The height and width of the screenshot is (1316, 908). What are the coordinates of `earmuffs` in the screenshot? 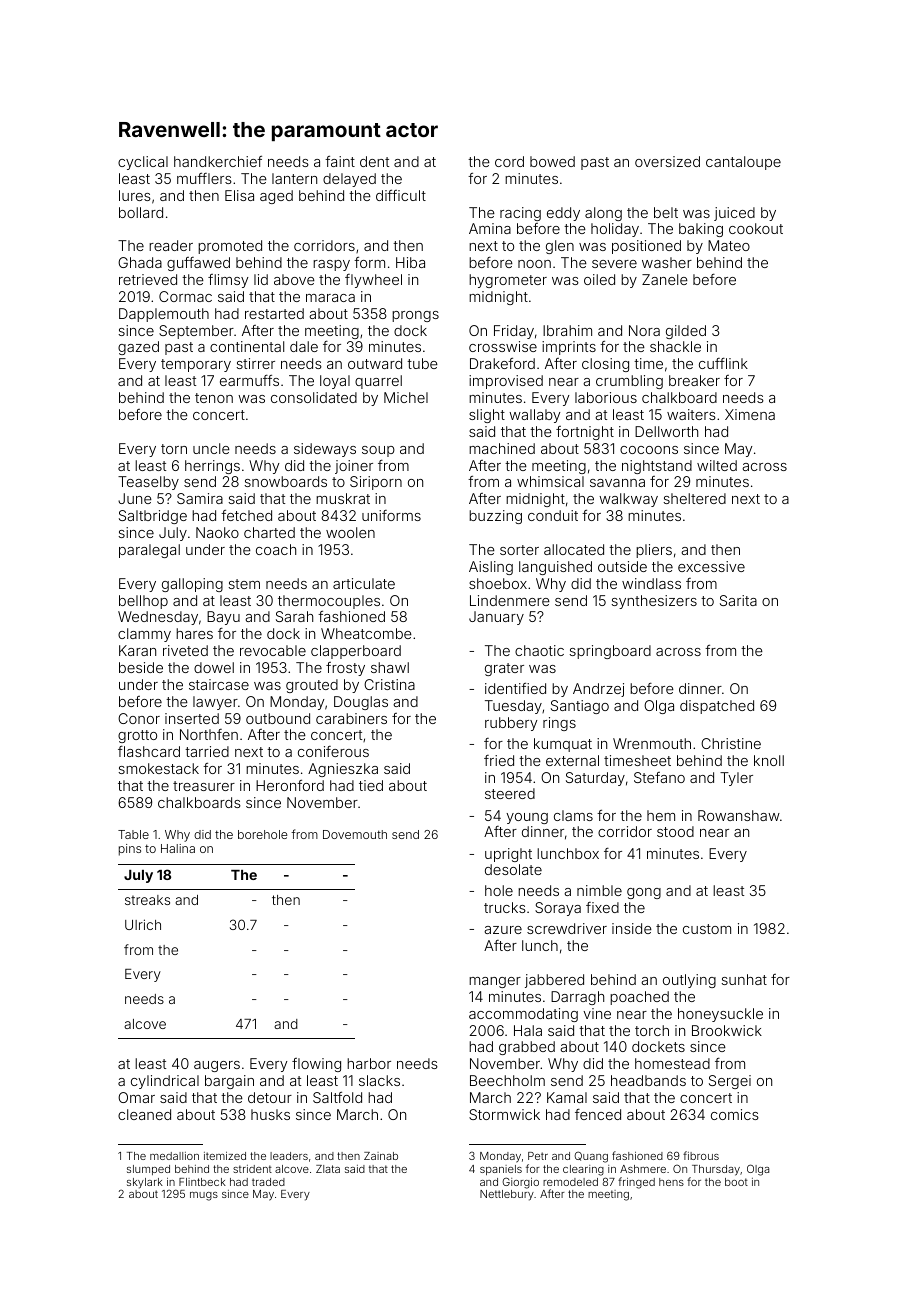 It's located at (249, 380).
